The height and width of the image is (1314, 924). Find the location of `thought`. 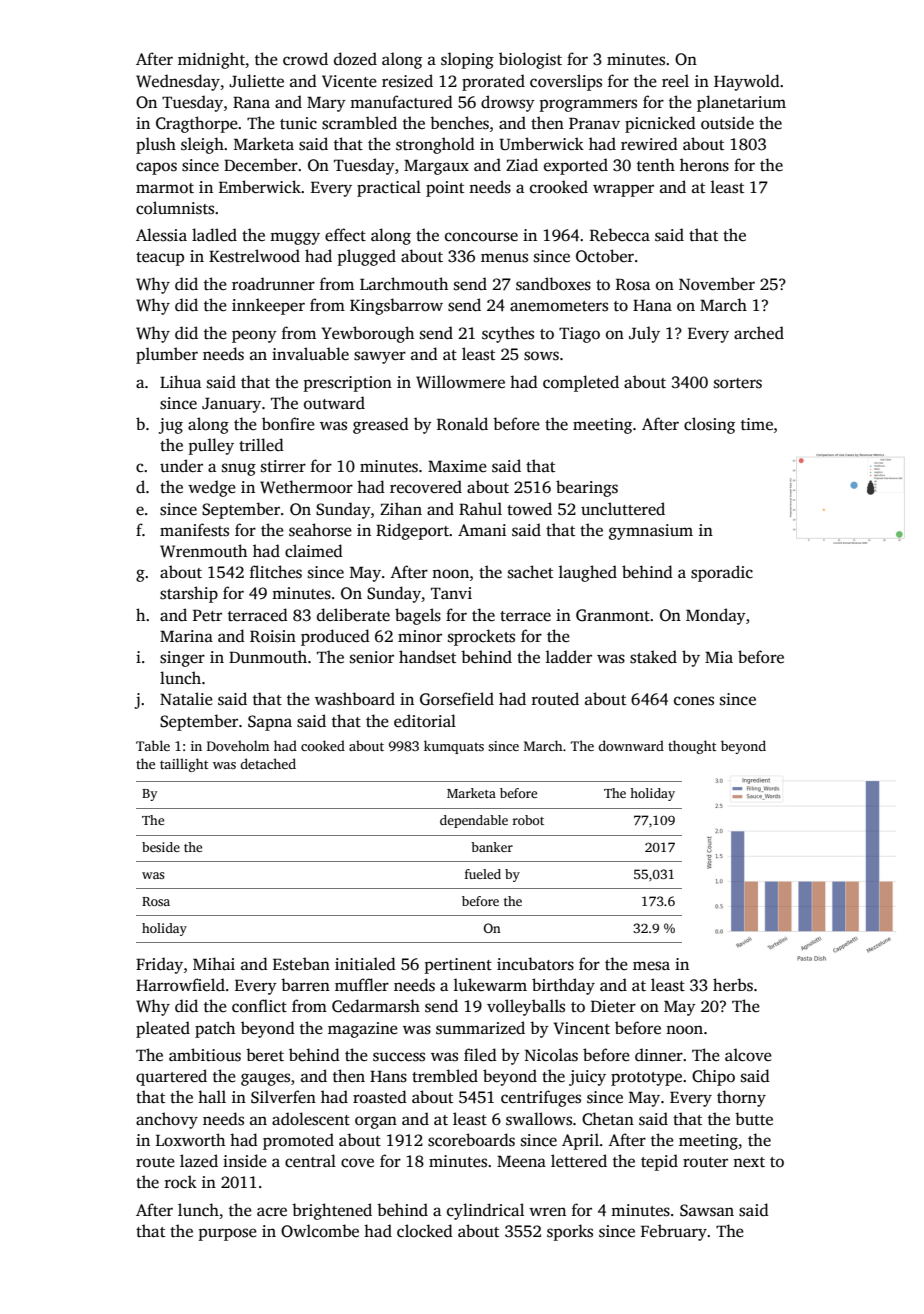

thought is located at coordinates (692, 747).
